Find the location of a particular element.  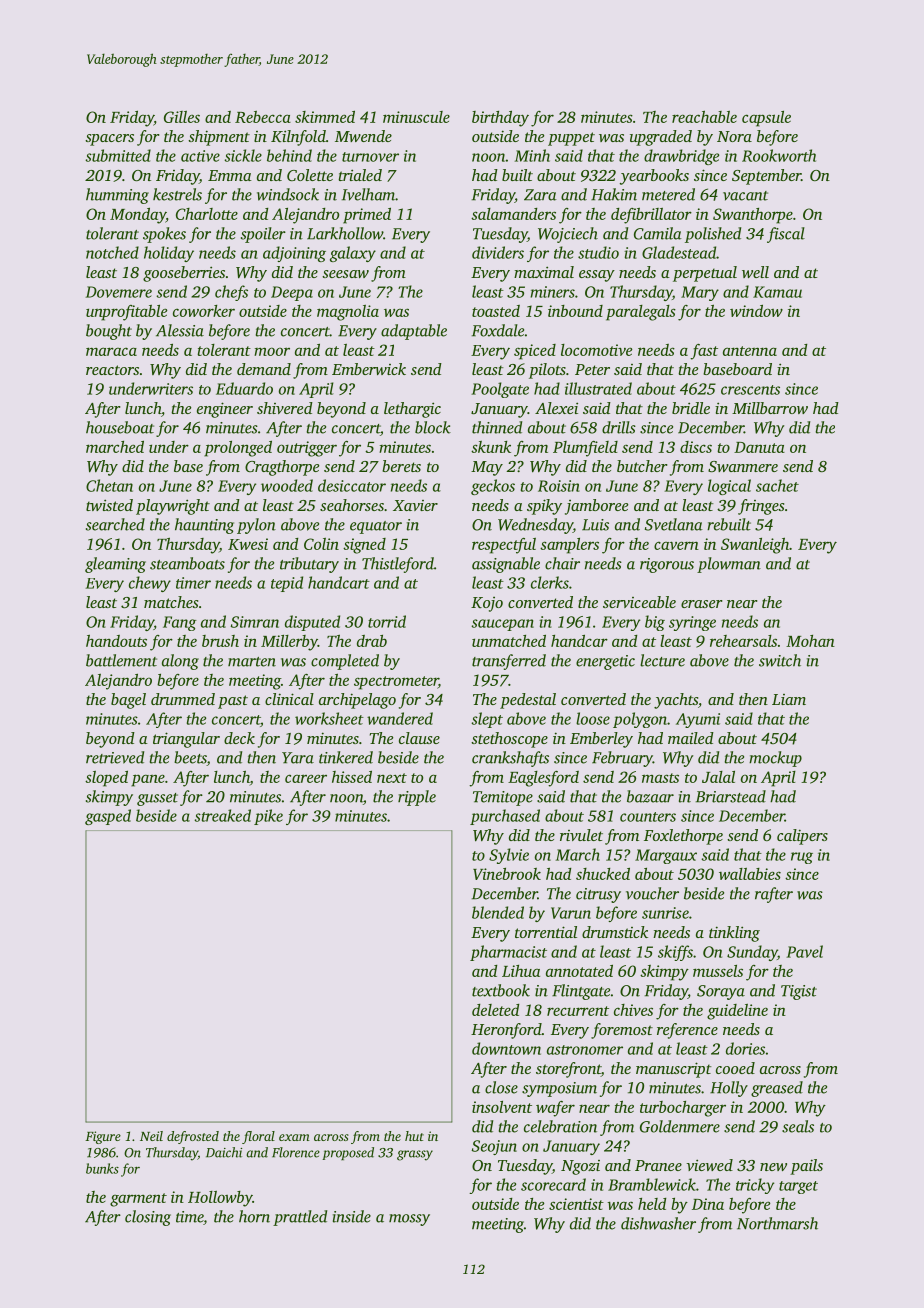

reactors is located at coordinates (112, 370).
